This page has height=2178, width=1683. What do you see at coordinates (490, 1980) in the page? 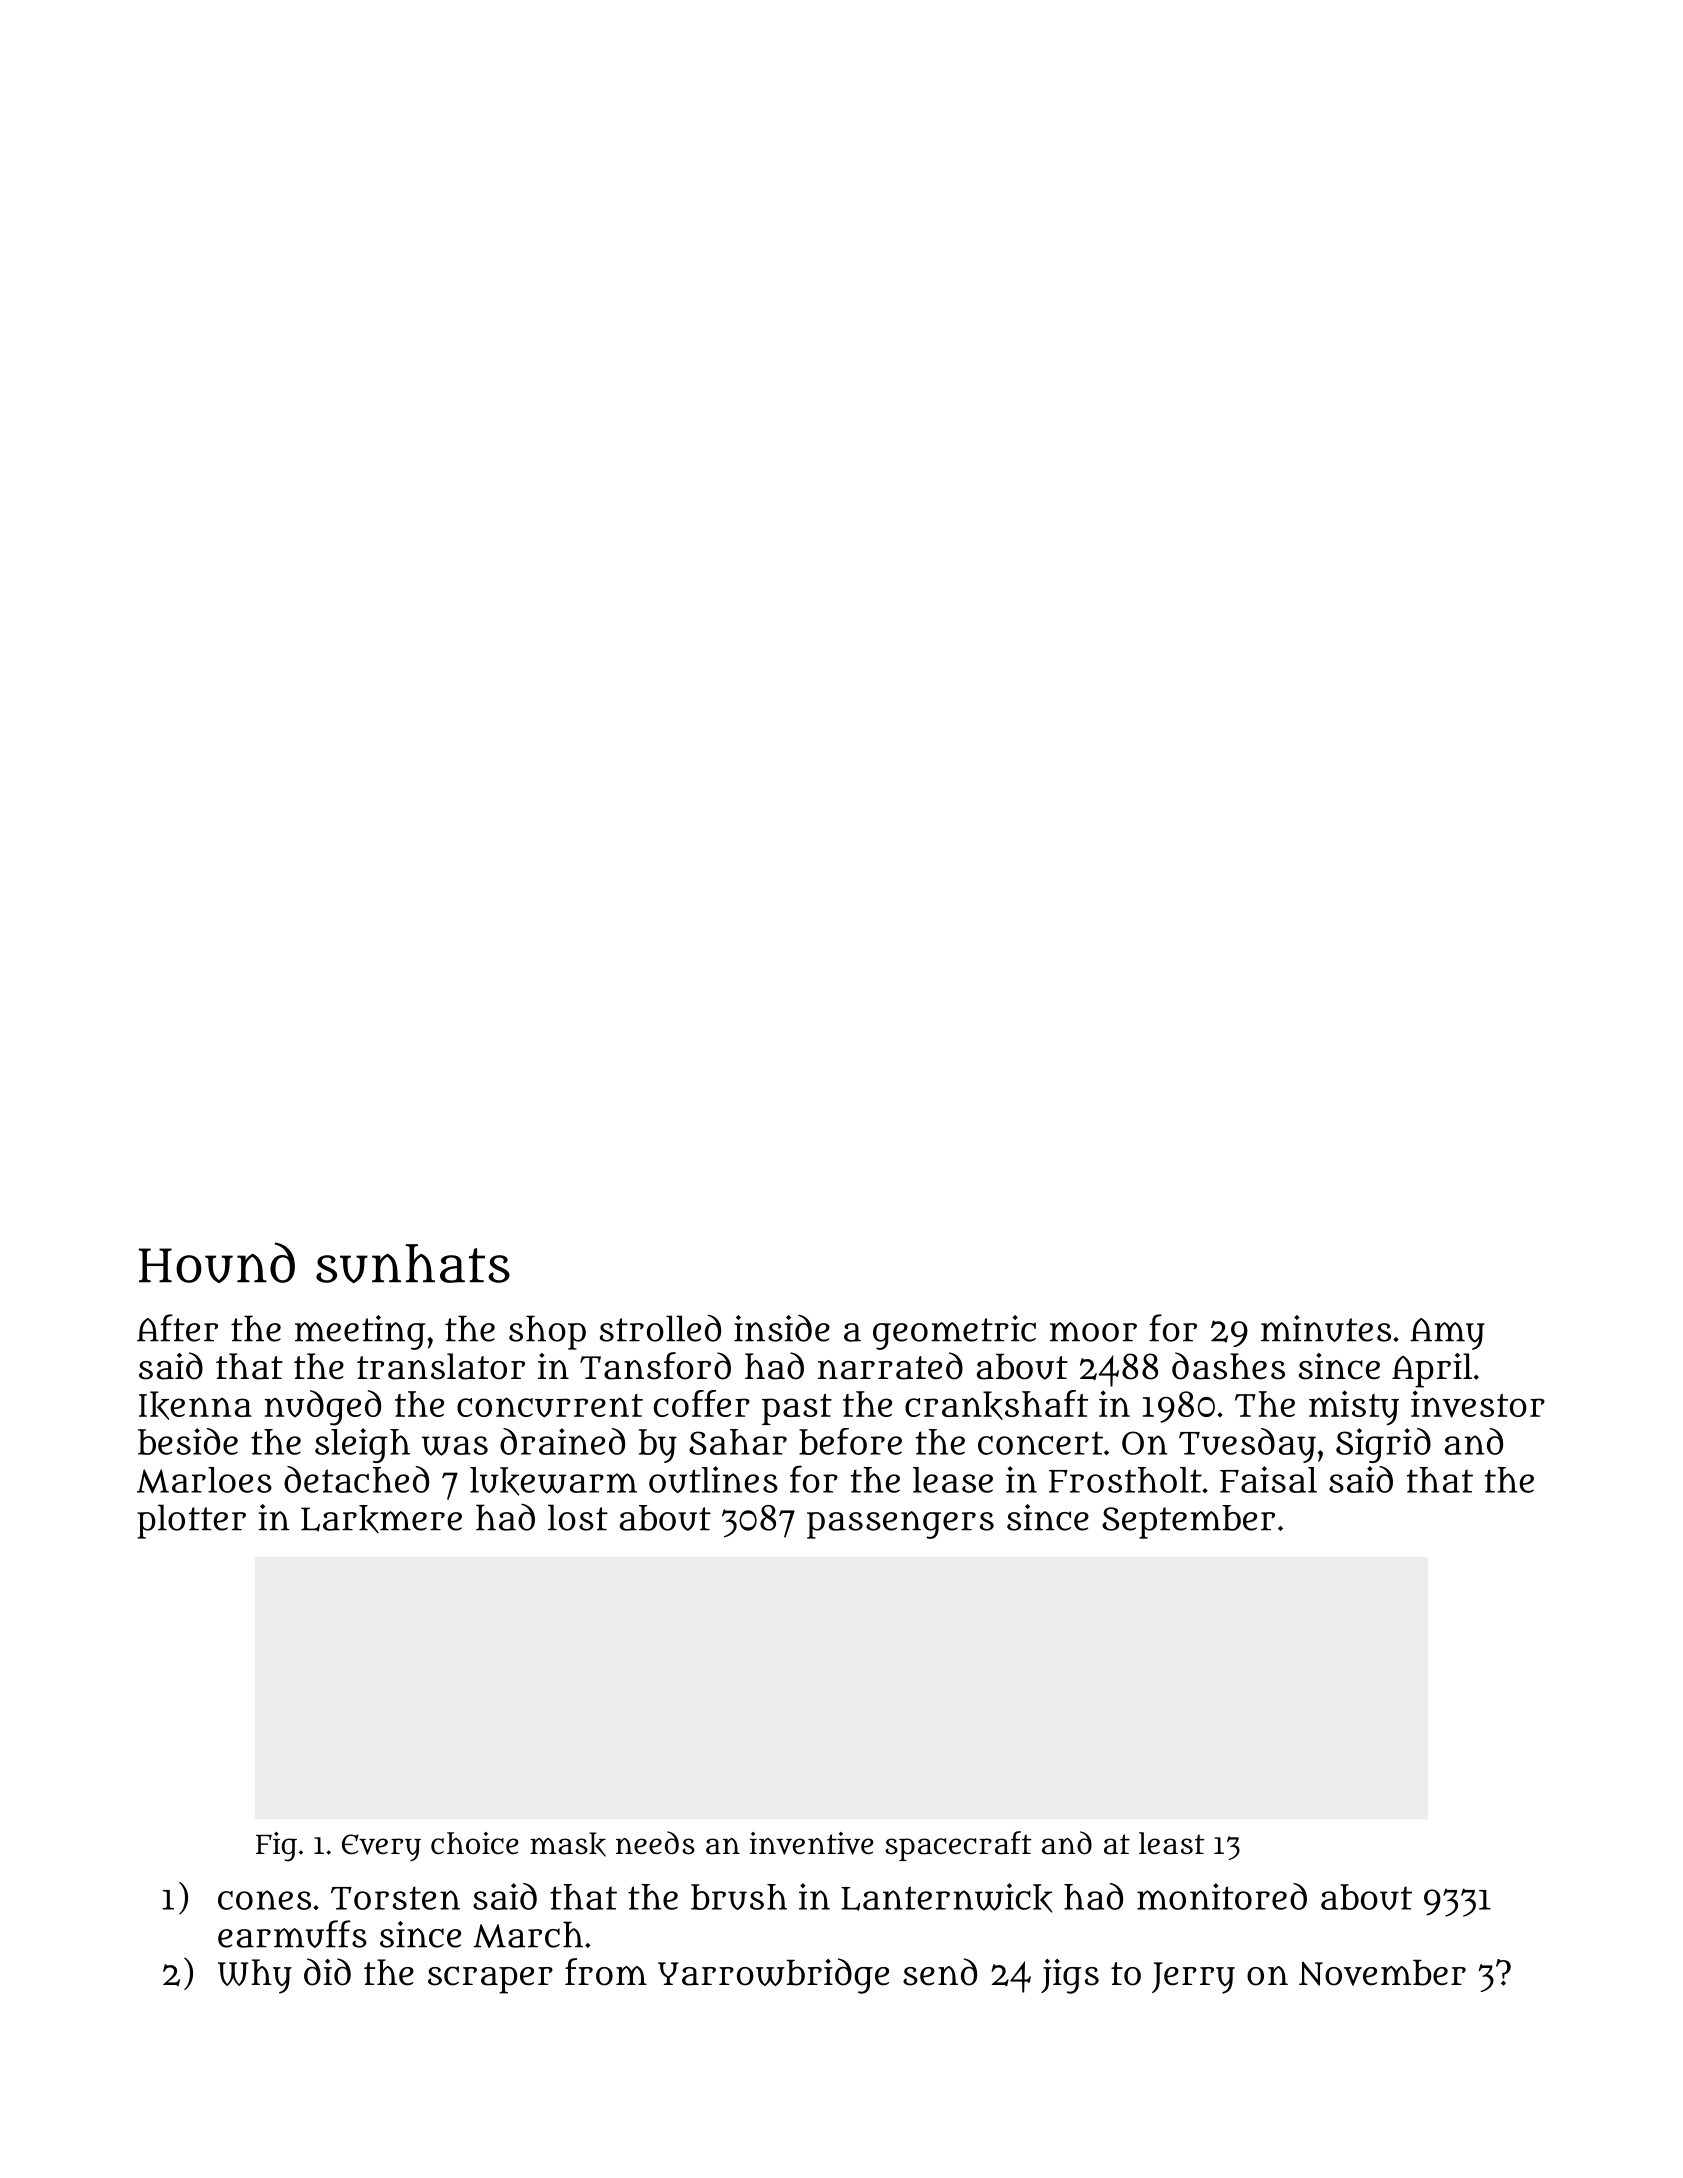
I see `scraper` at bounding box center [490, 1980].
